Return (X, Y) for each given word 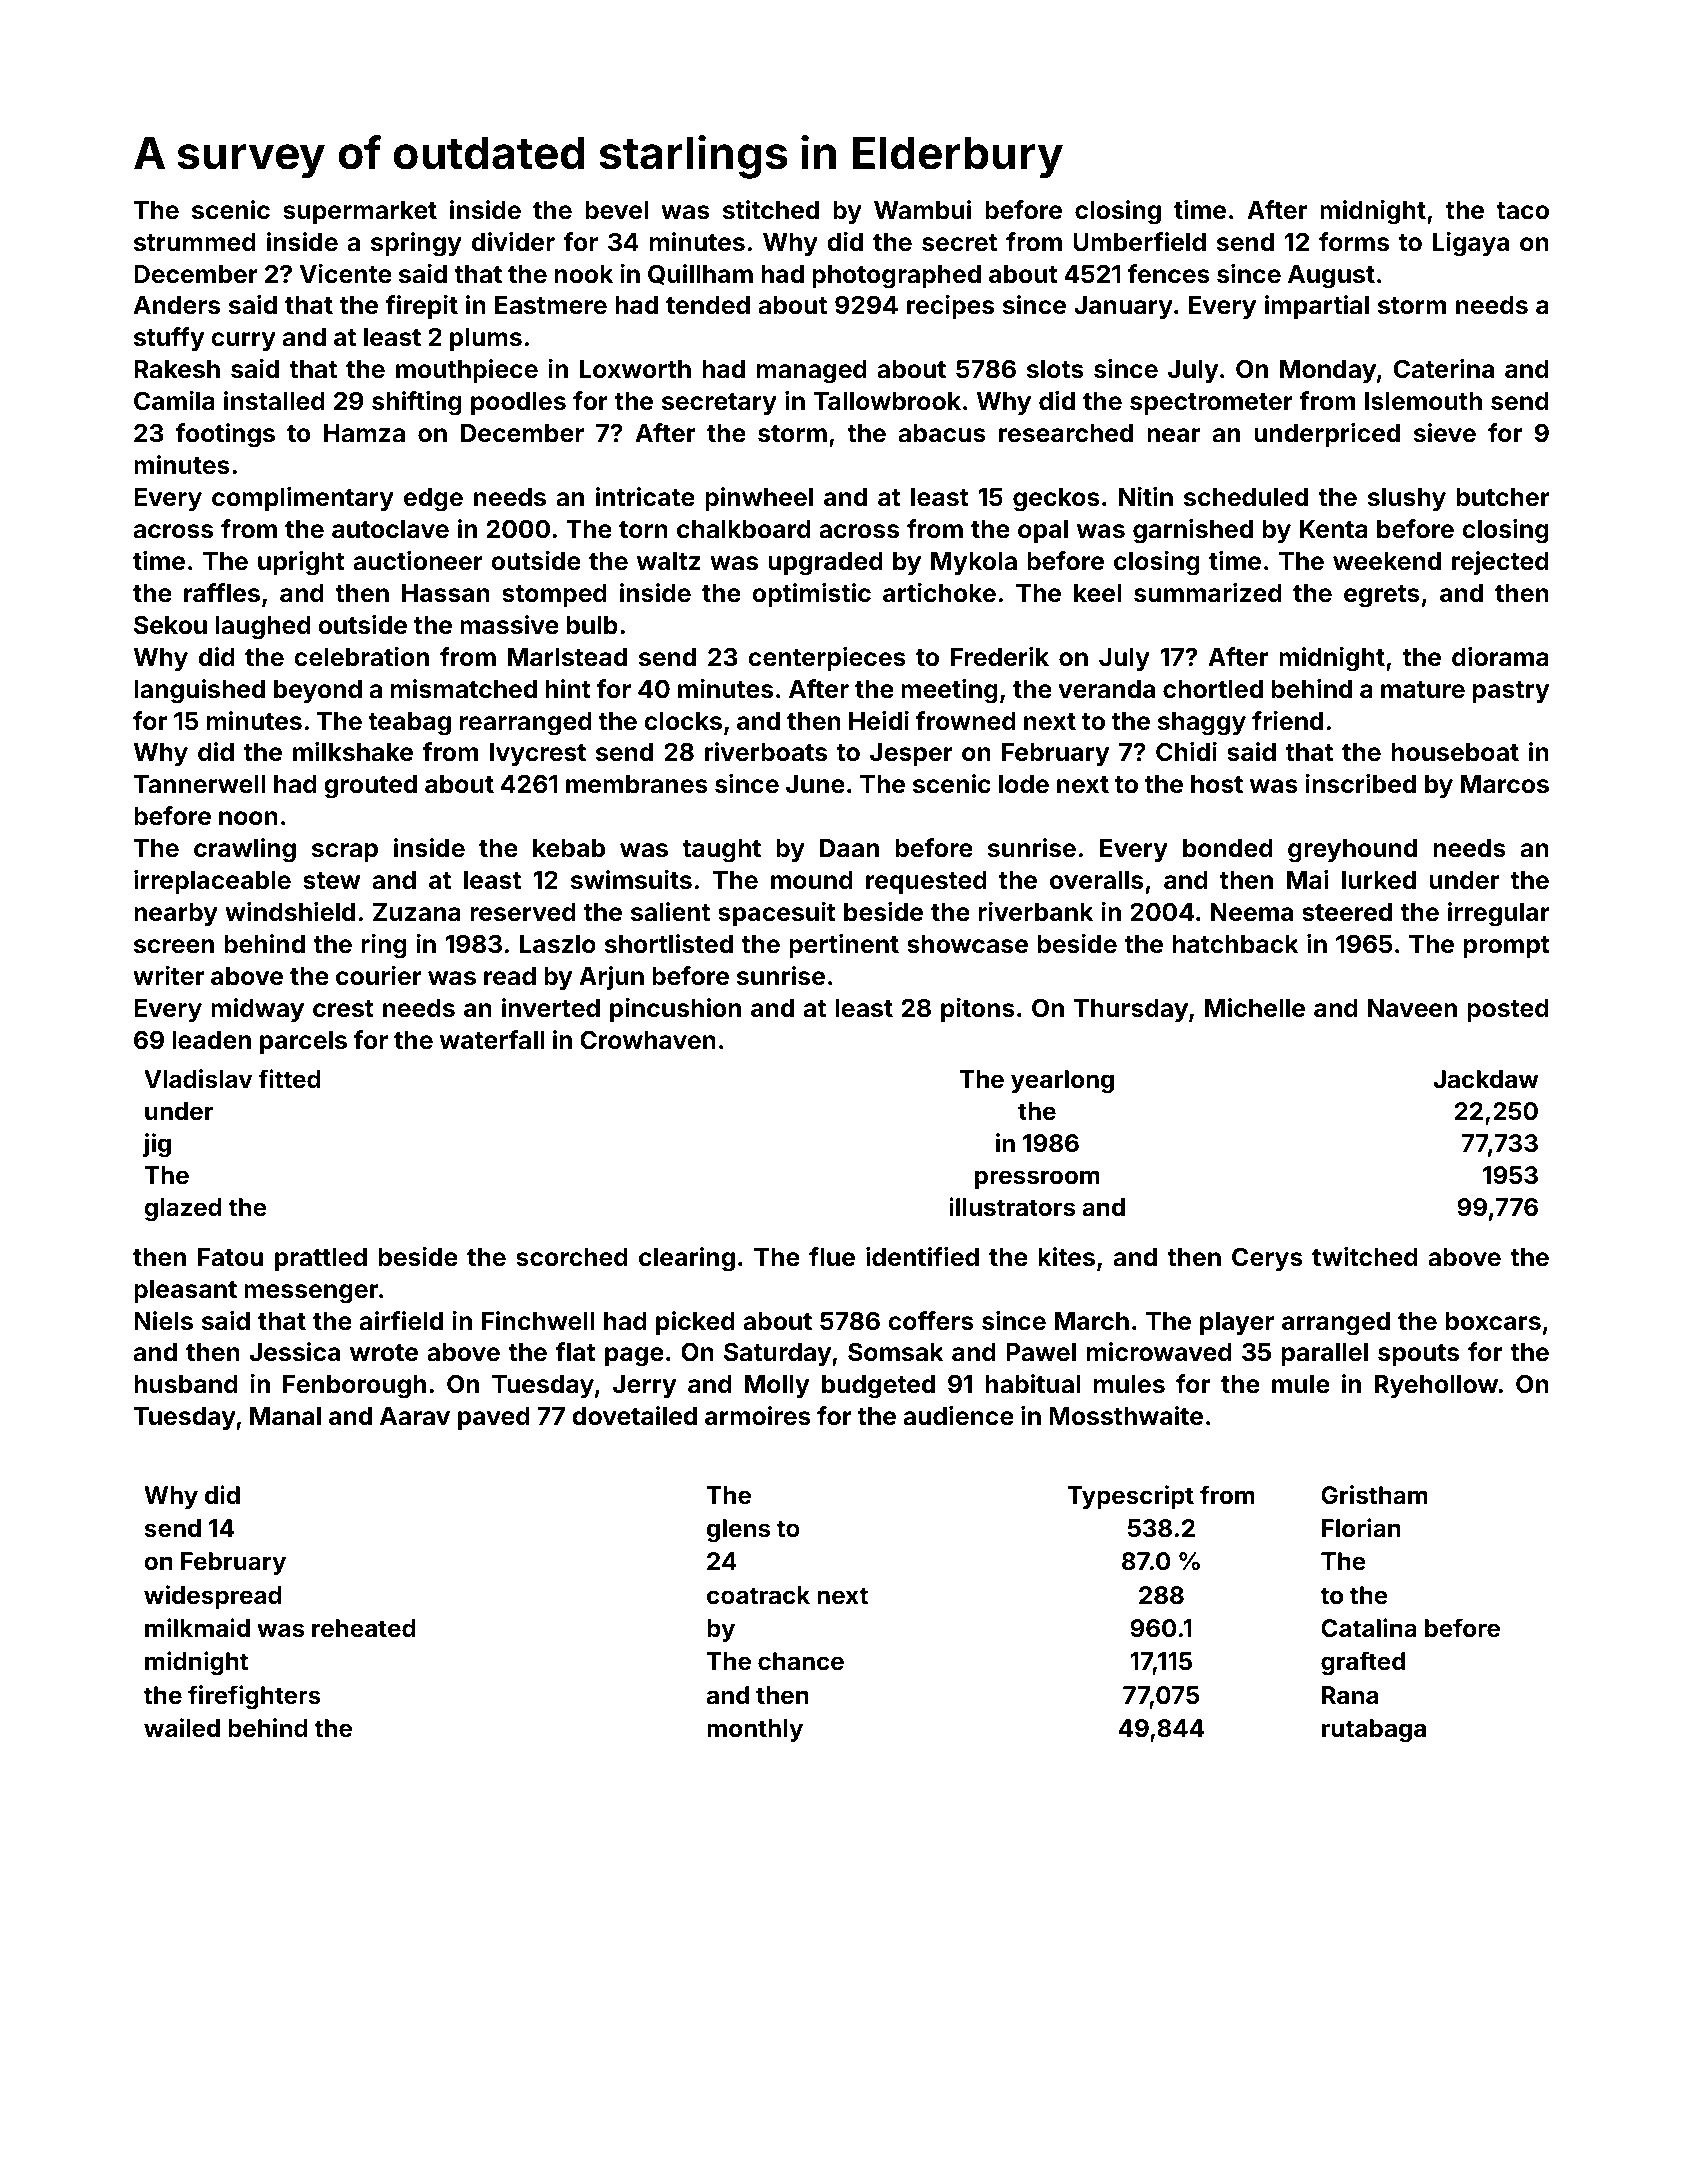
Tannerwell (199, 784)
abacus (942, 433)
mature (1423, 690)
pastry (1511, 692)
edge (433, 500)
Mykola (974, 563)
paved (494, 1418)
